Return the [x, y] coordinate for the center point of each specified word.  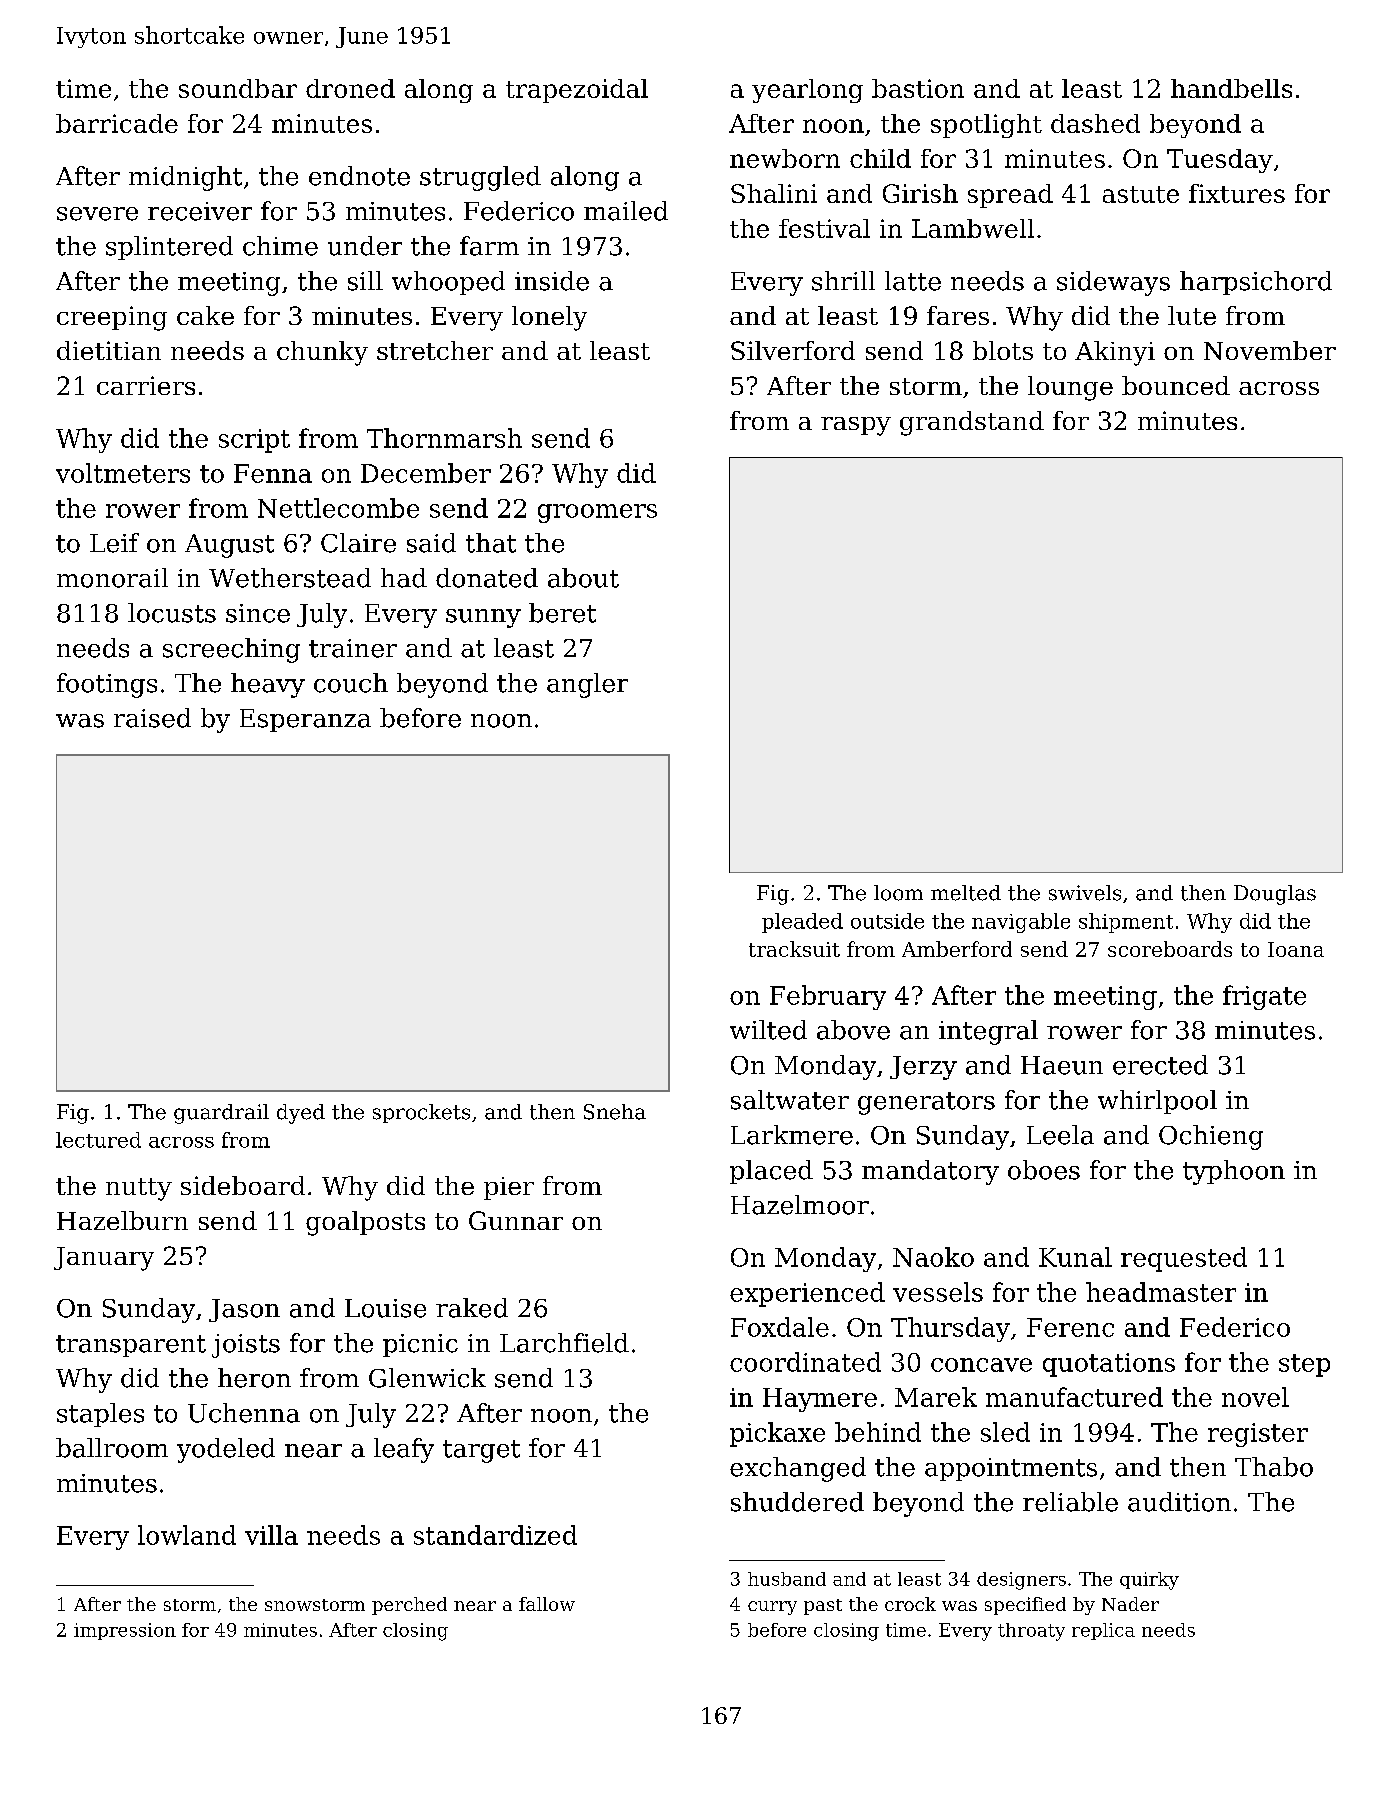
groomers [597, 513]
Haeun [1062, 1065]
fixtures [1237, 193]
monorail [112, 578]
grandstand [972, 423]
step [1304, 1365]
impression [125, 1631]
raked [472, 1308]
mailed [626, 211]
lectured [98, 1140]
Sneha [615, 1112]
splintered [169, 248]
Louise [385, 1308]
